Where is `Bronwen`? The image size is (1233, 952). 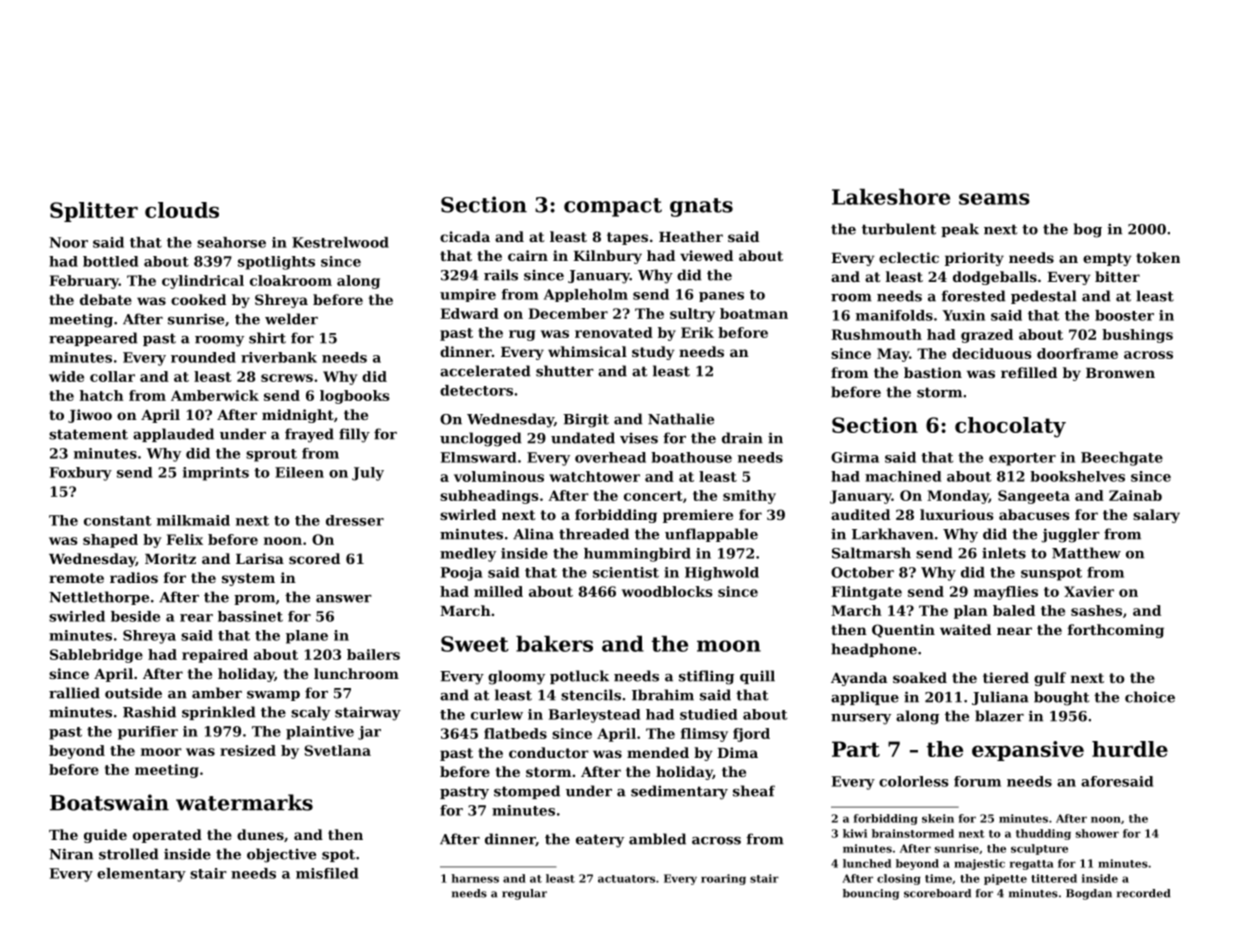
Bronwen is located at coordinates (1120, 373).
